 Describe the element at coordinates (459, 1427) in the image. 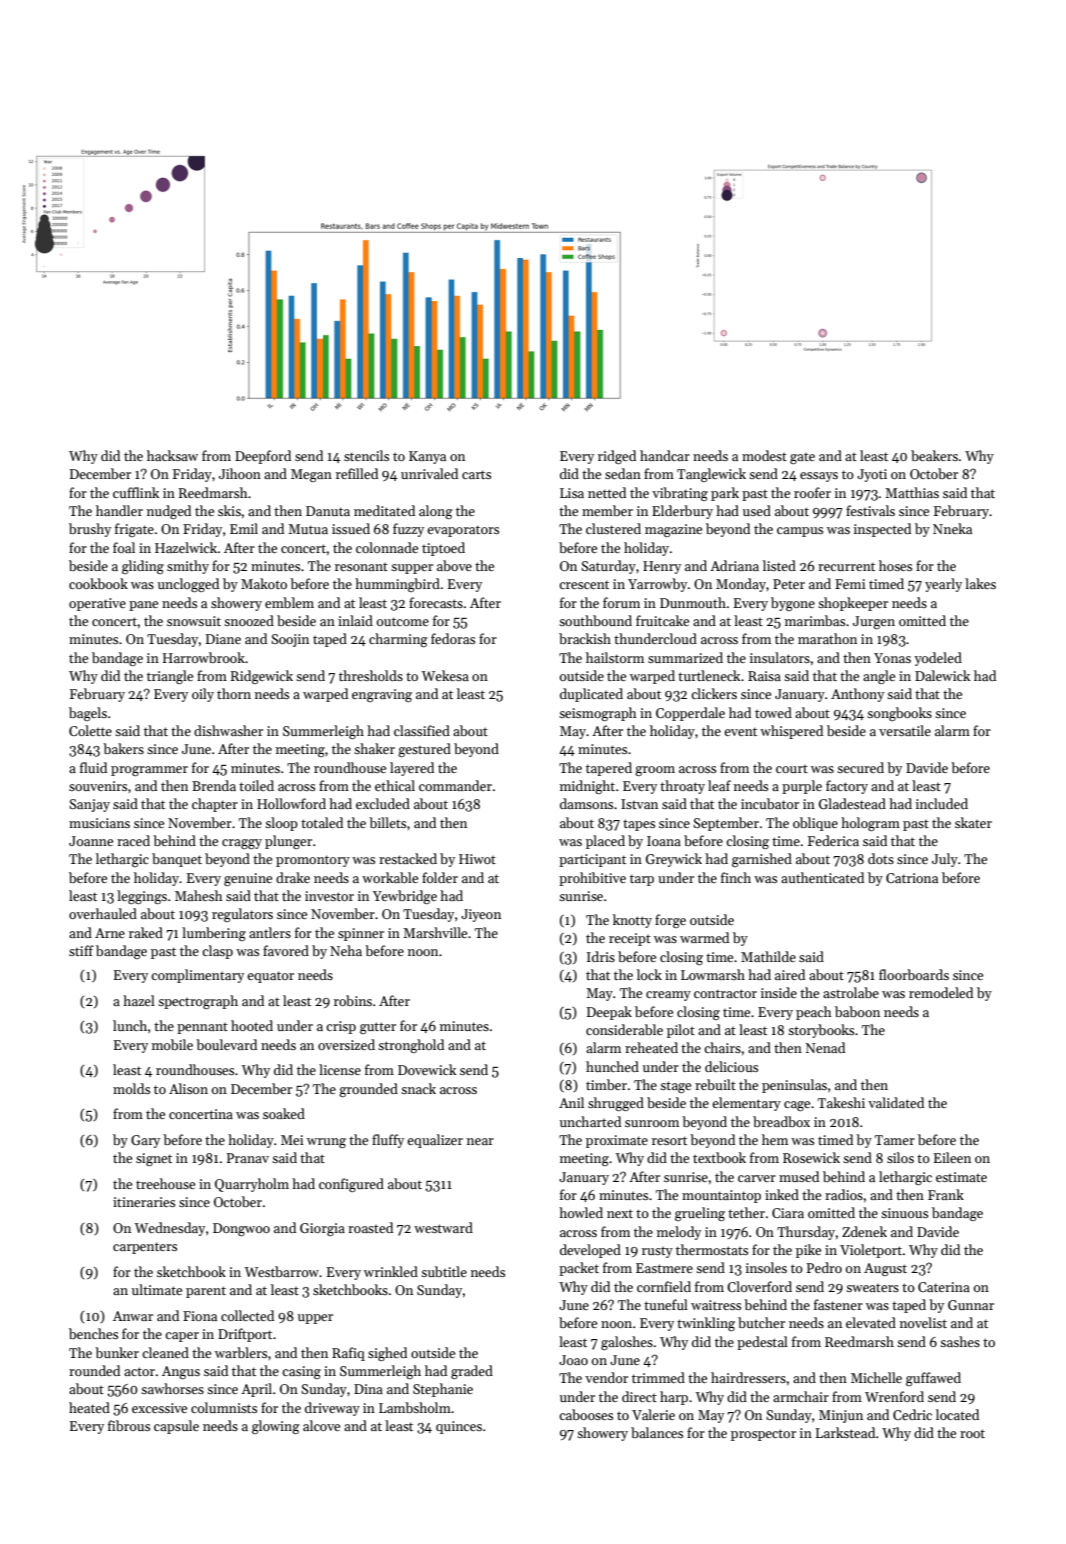

I see `quinces` at that location.
